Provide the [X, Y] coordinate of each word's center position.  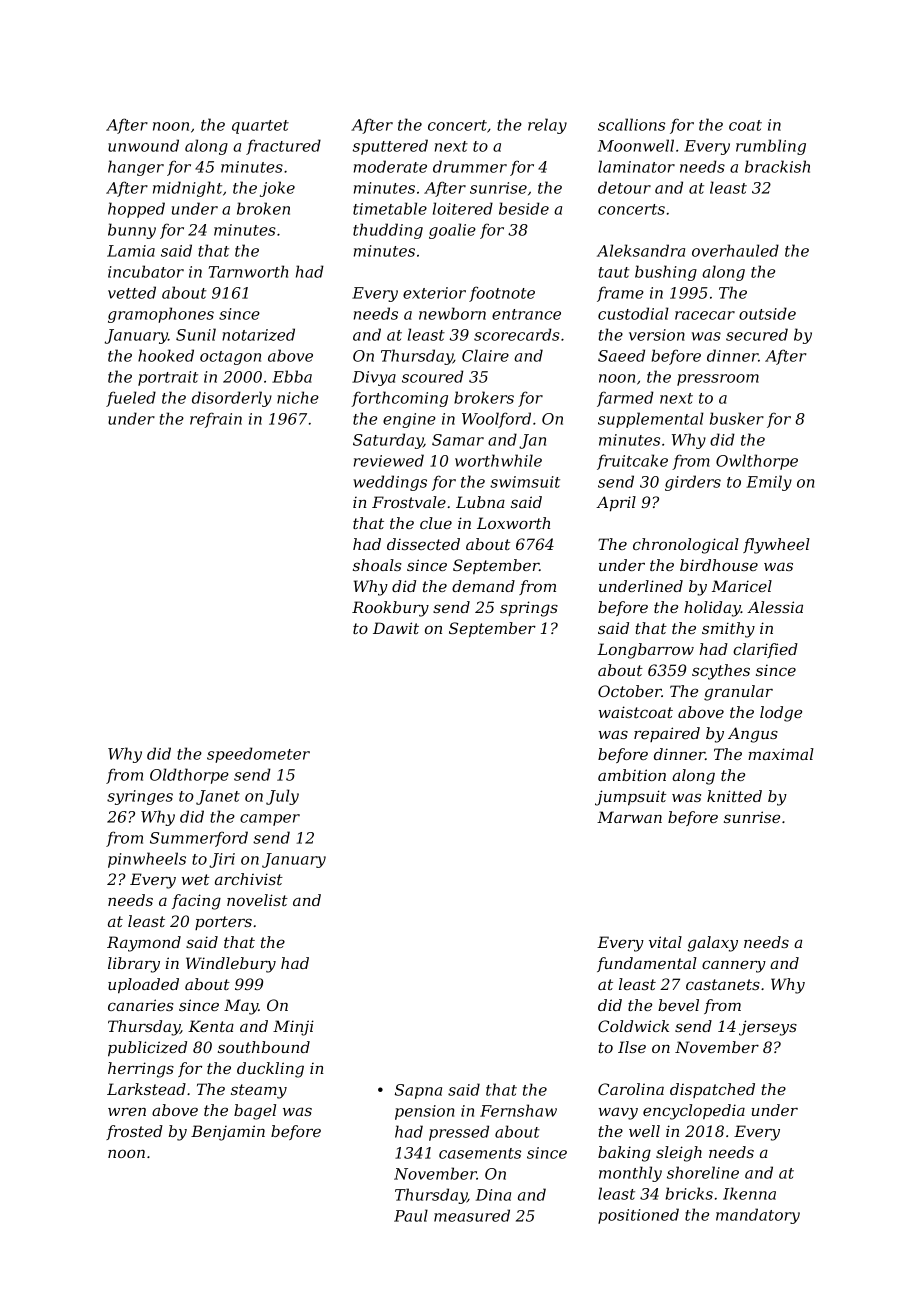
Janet [218, 797]
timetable [390, 208]
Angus [753, 735]
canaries [141, 1005]
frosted [134, 1132]
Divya [374, 378]
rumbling [771, 147]
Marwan [629, 817]
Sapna [418, 1091]
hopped [136, 210]
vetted [132, 292]
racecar [705, 315]
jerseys [768, 1028]
